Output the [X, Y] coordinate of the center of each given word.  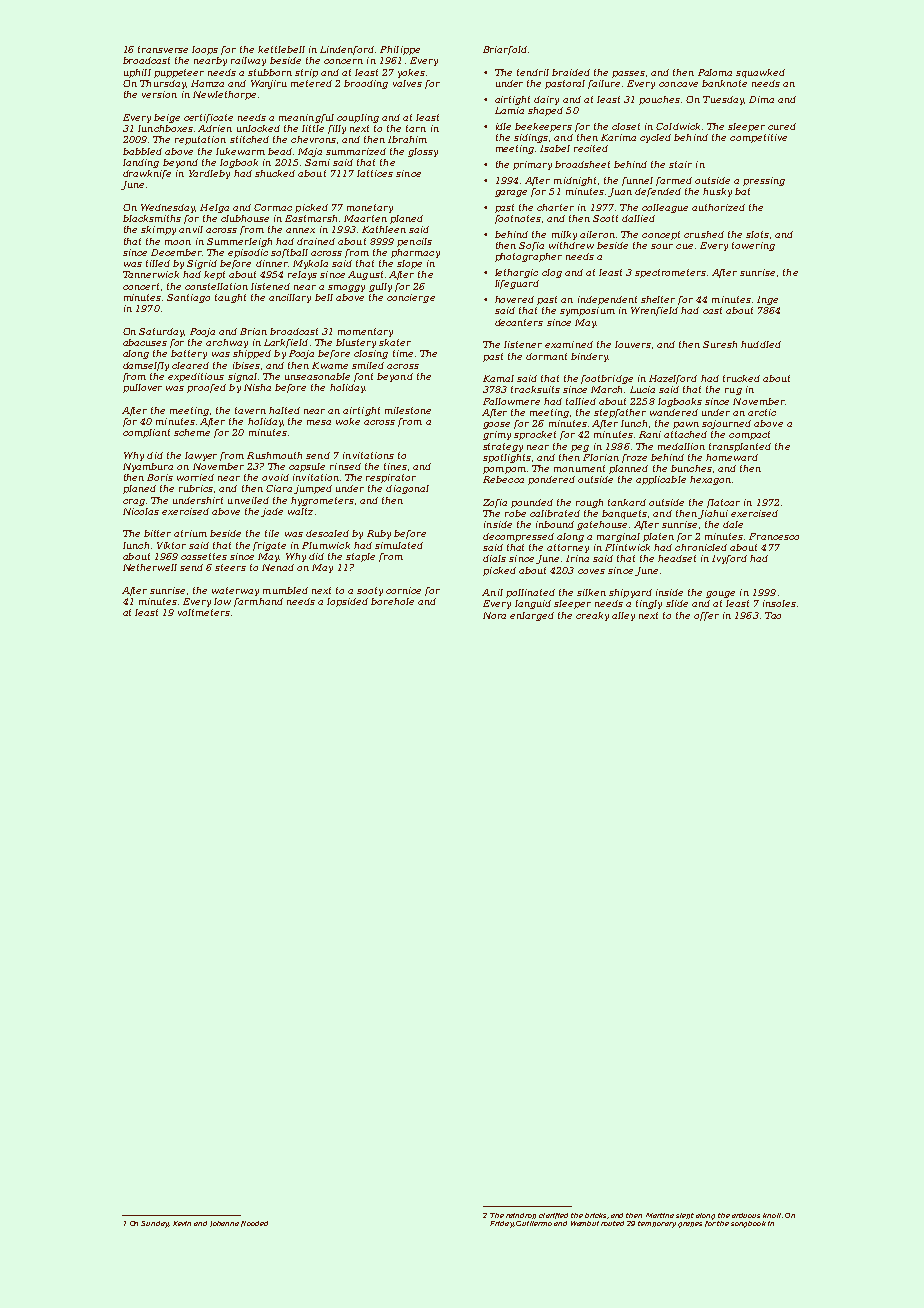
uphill [137, 73]
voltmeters [204, 612]
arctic [762, 412]
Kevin [182, 1223]
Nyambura [148, 467]
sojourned [726, 424]
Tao [773, 615]
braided [571, 72]
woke [348, 421]
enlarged [532, 616]
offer [706, 616]
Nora [494, 615]
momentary [365, 332]
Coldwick [678, 126]
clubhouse [245, 218]
